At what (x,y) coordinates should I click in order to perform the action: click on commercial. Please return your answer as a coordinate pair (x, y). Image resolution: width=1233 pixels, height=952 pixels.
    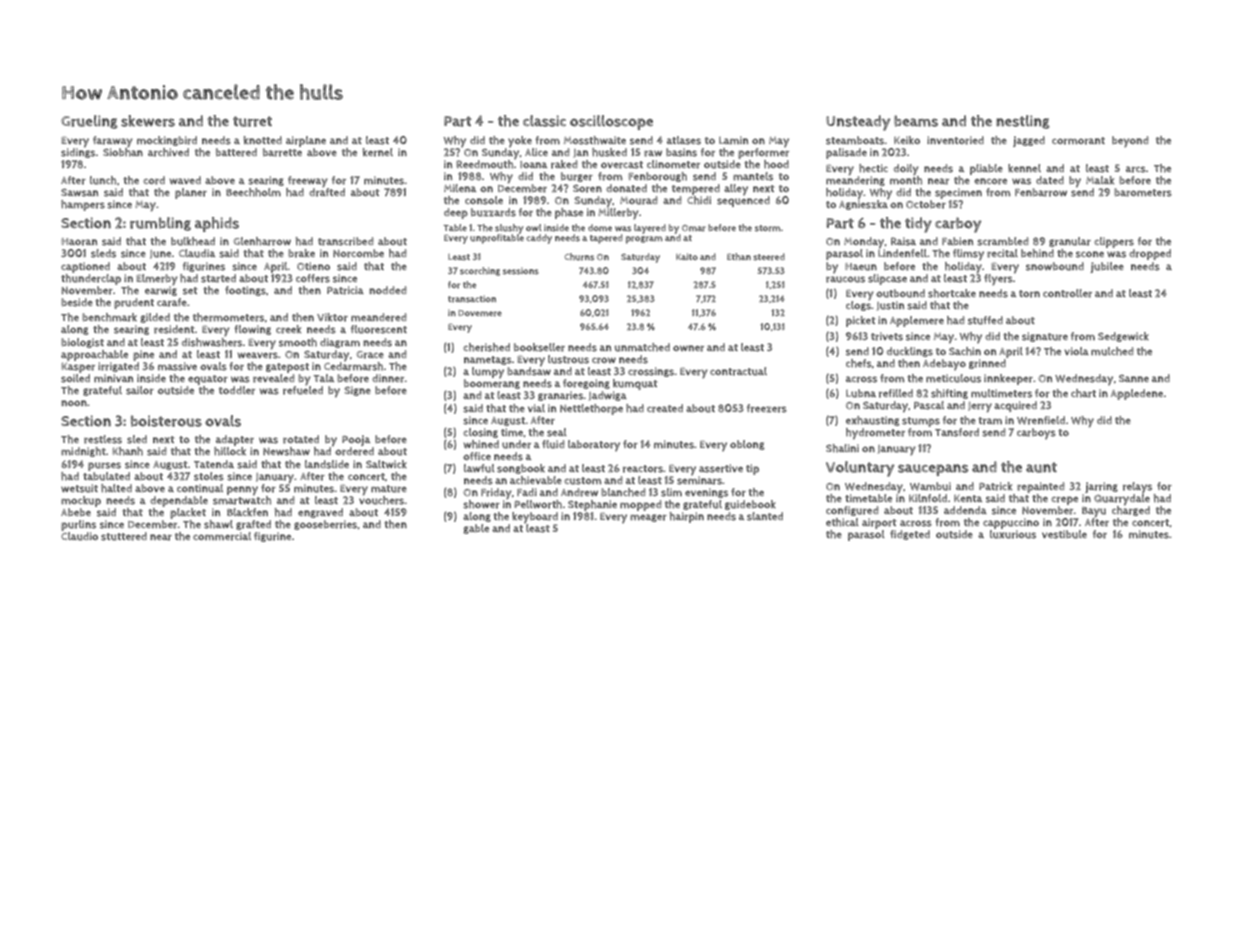
    Looking at the image, I should click on (222, 536).
